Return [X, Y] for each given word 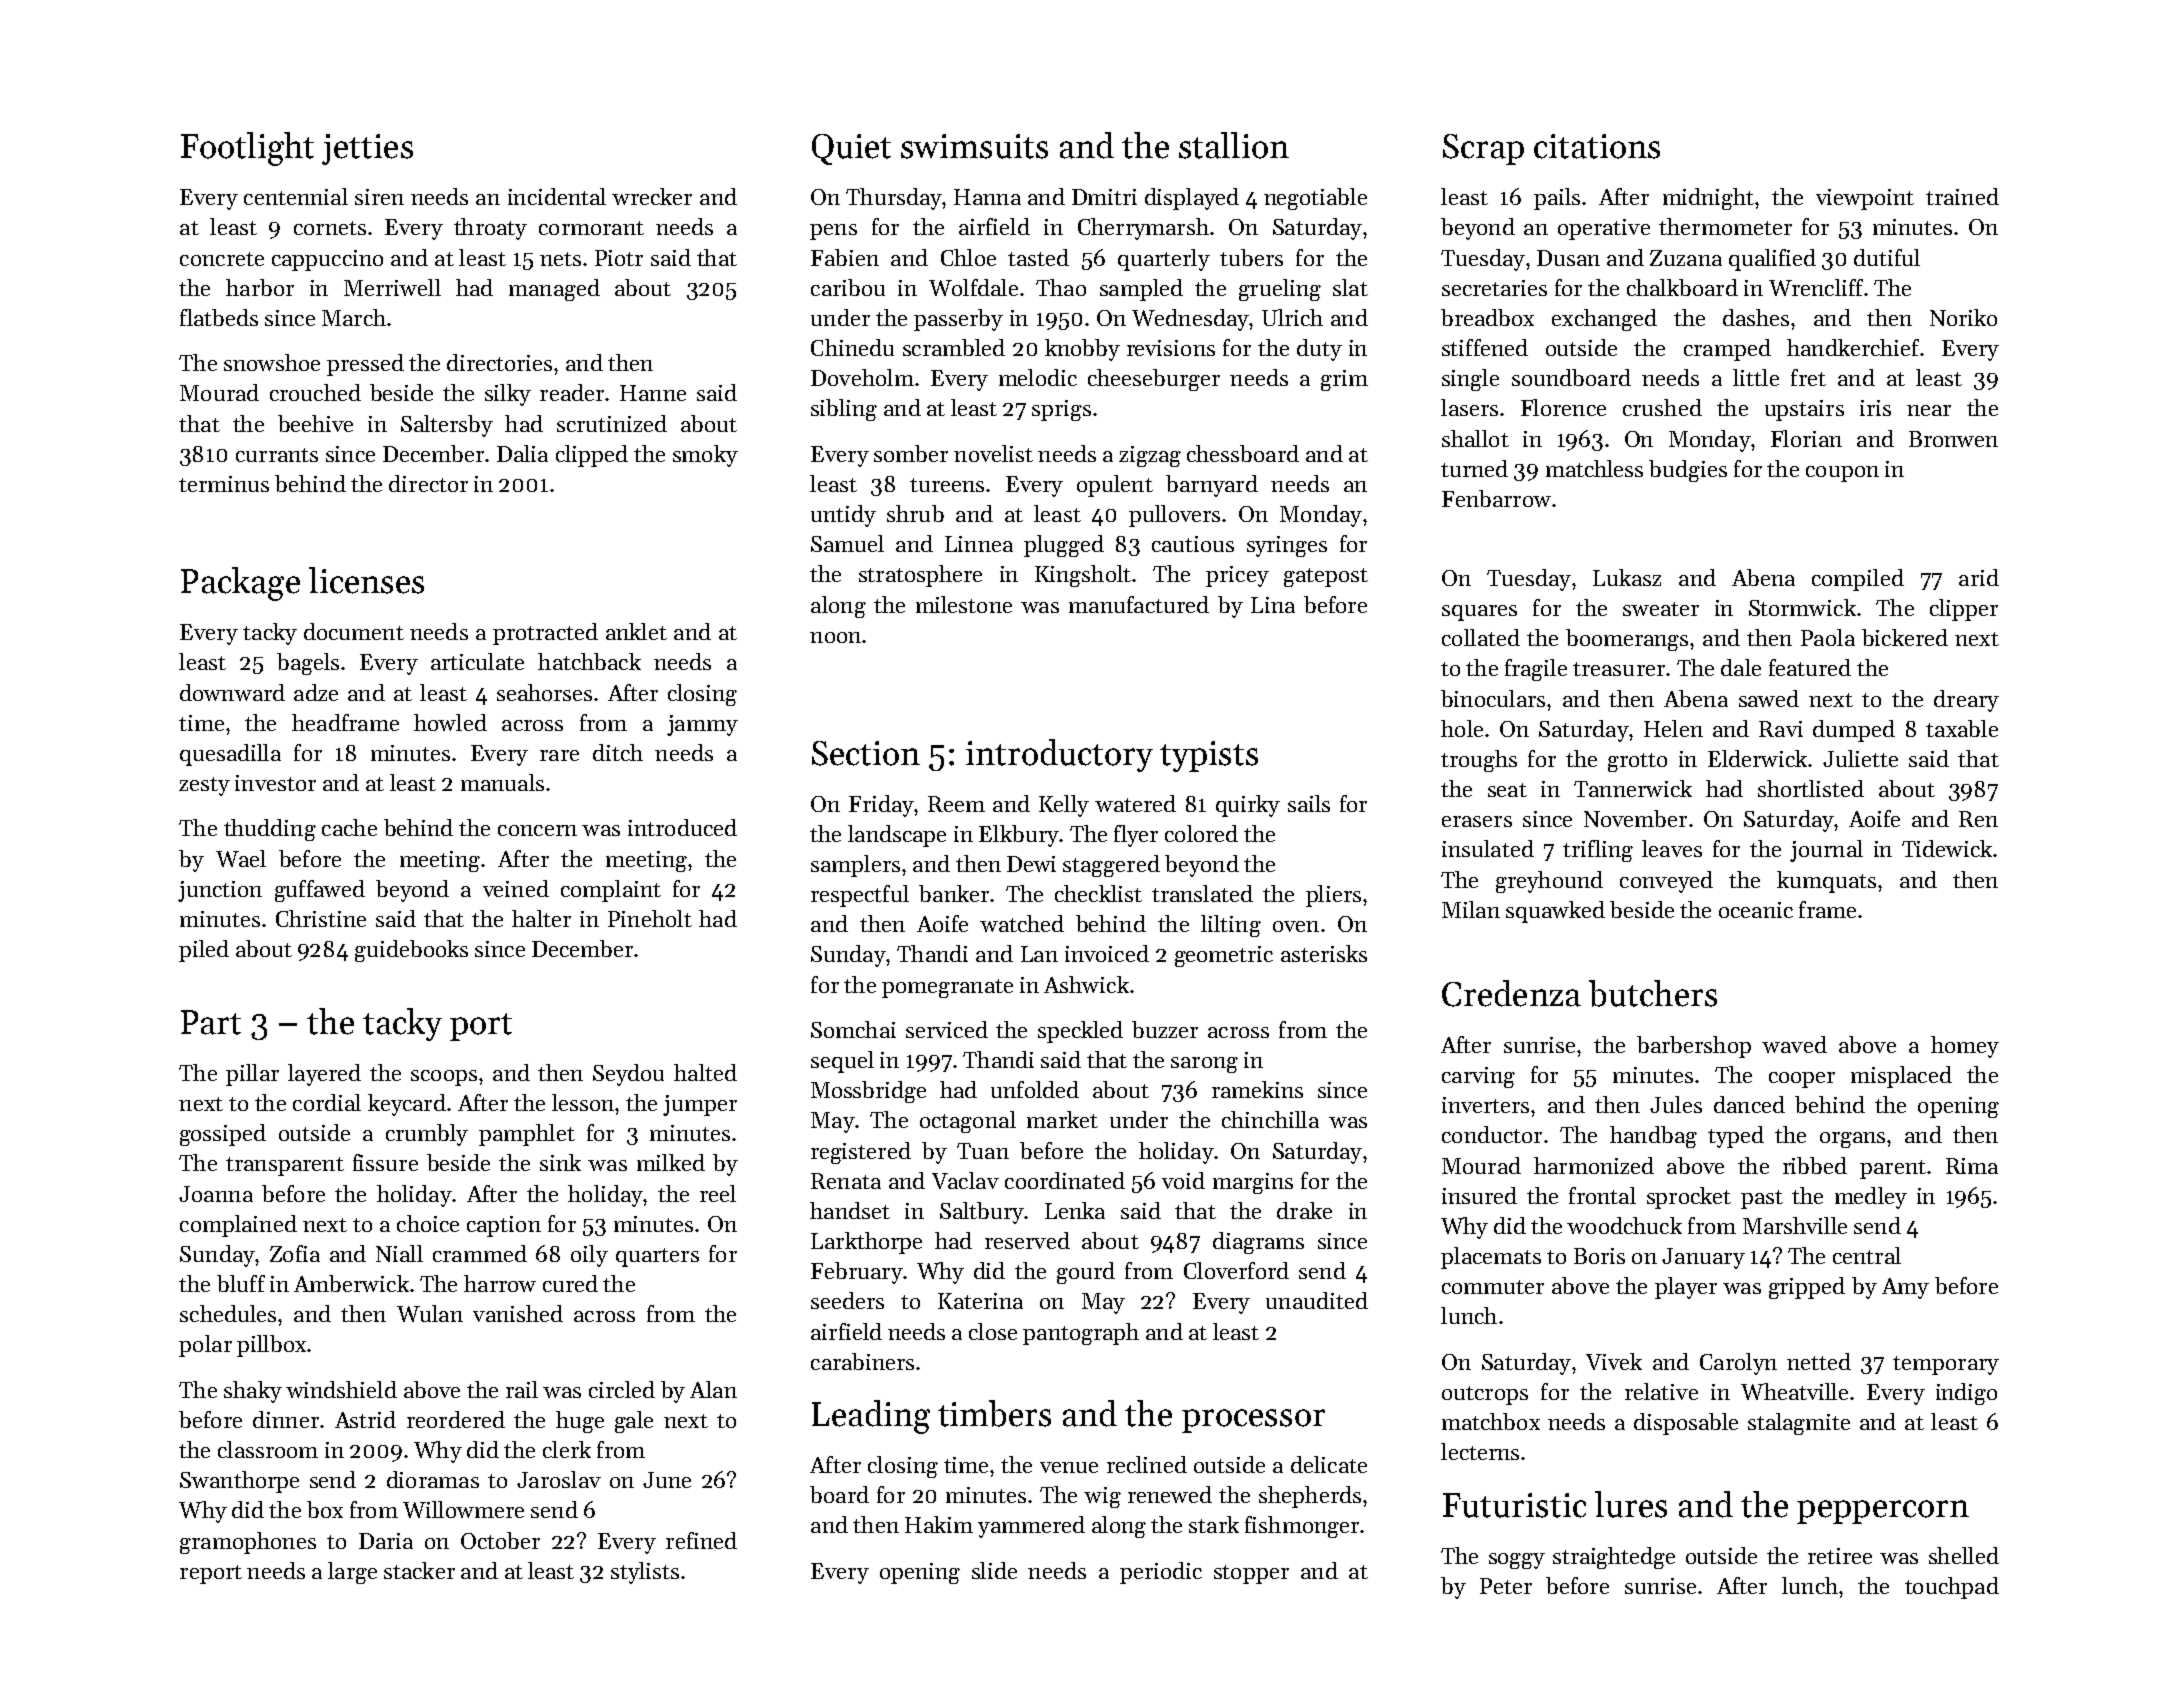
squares [1479, 613]
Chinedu [852, 347]
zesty [204, 786]
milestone [964, 604]
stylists [645, 1573]
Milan [1471, 909]
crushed [1662, 407]
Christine [321, 918]
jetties [367, 149]
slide [994, 1570]
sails [1309, 803]
